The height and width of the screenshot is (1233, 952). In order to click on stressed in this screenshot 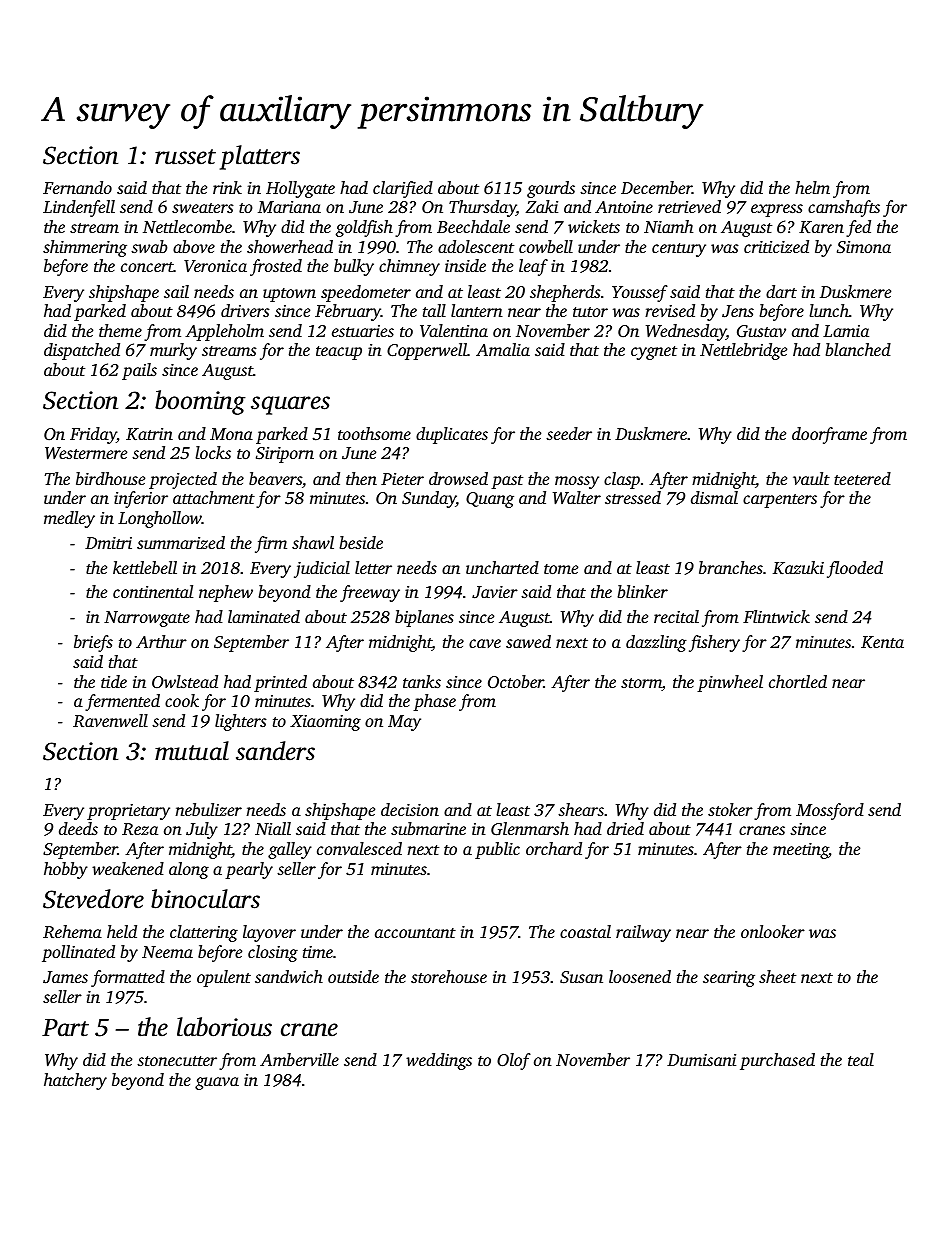, I will do `click(633, 497)`.
